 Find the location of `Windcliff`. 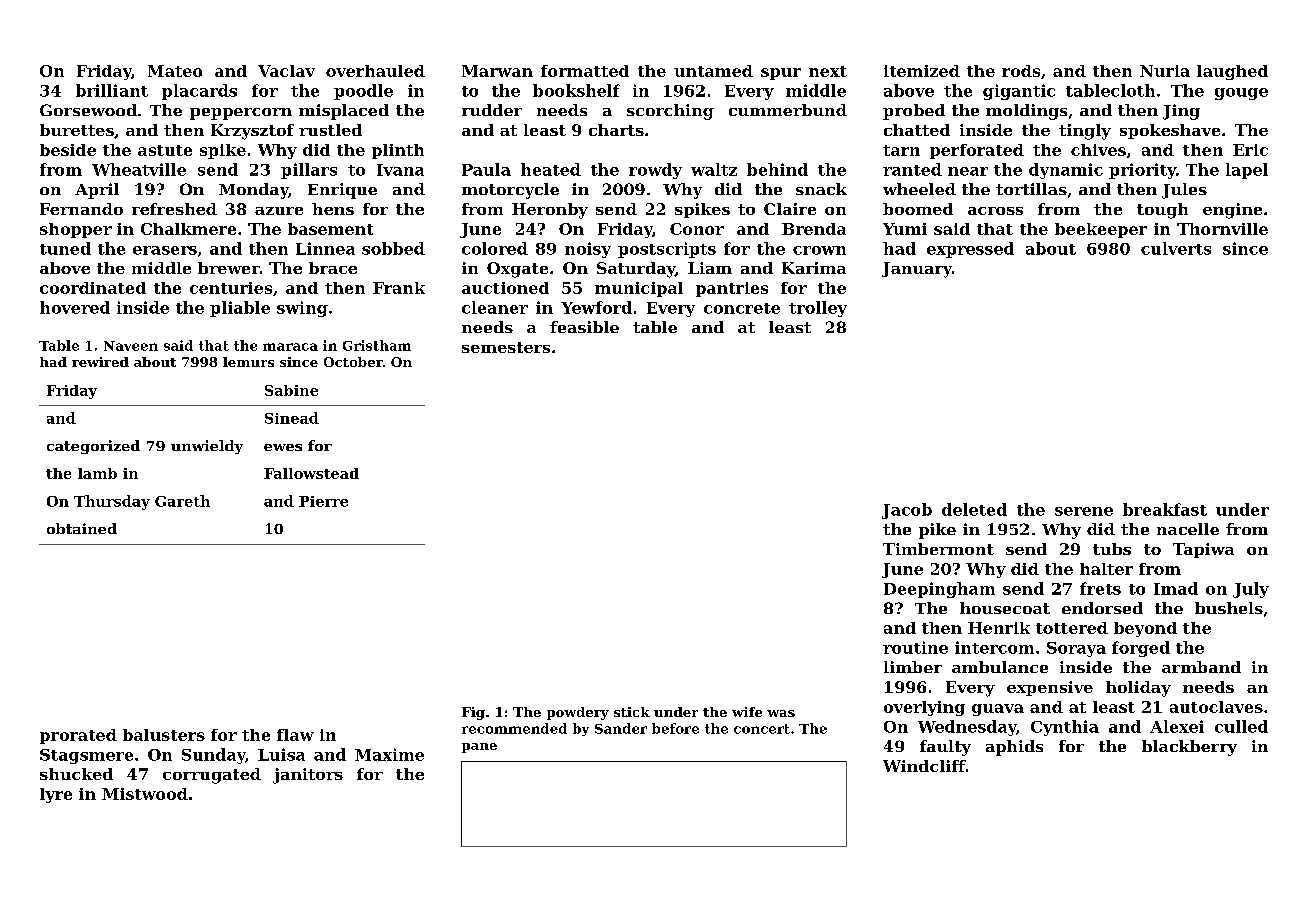

Windcliff is located at coordinates (924, 766).
